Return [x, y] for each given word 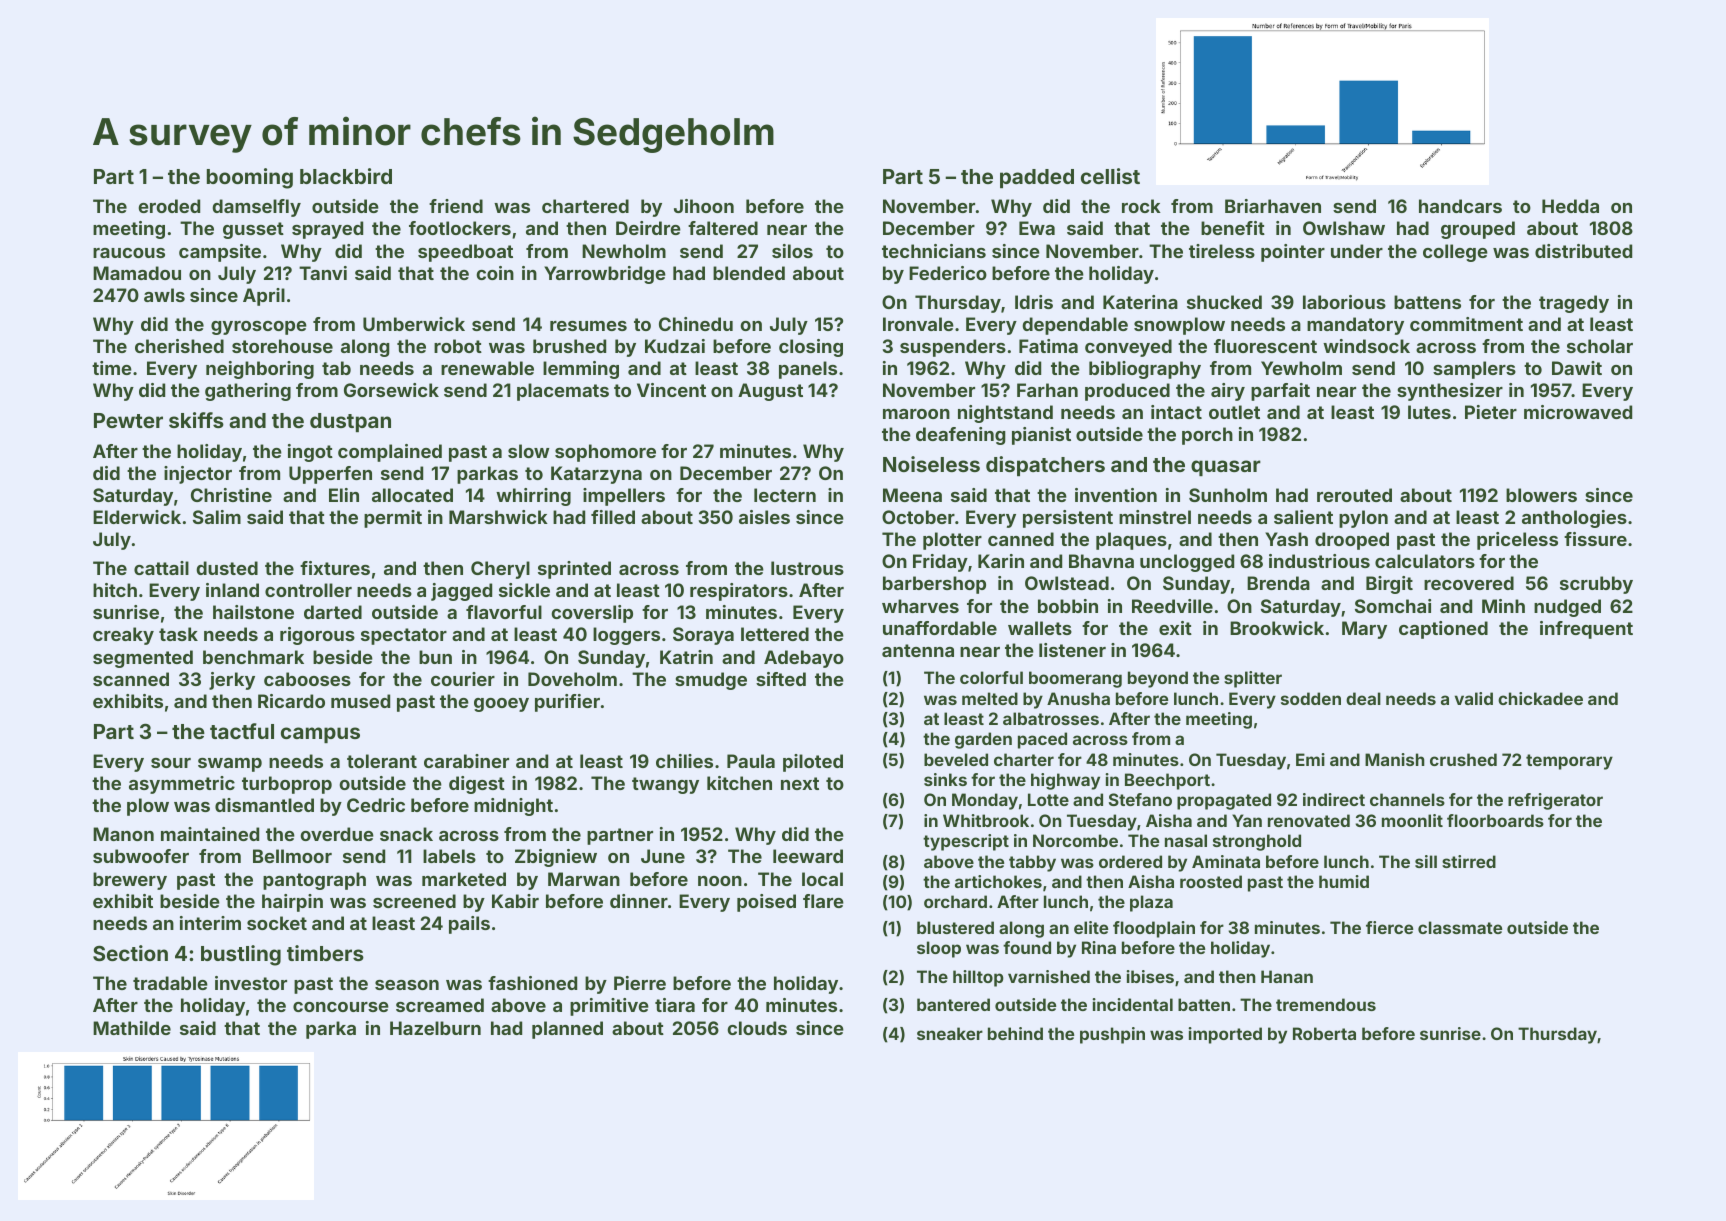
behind [1015, 1033]
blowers [1541, 495]
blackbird [346, 176]
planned [567, 1030]
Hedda [1570, 206]
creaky [123, 636]
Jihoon [704, 206]
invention [1116, 495]
